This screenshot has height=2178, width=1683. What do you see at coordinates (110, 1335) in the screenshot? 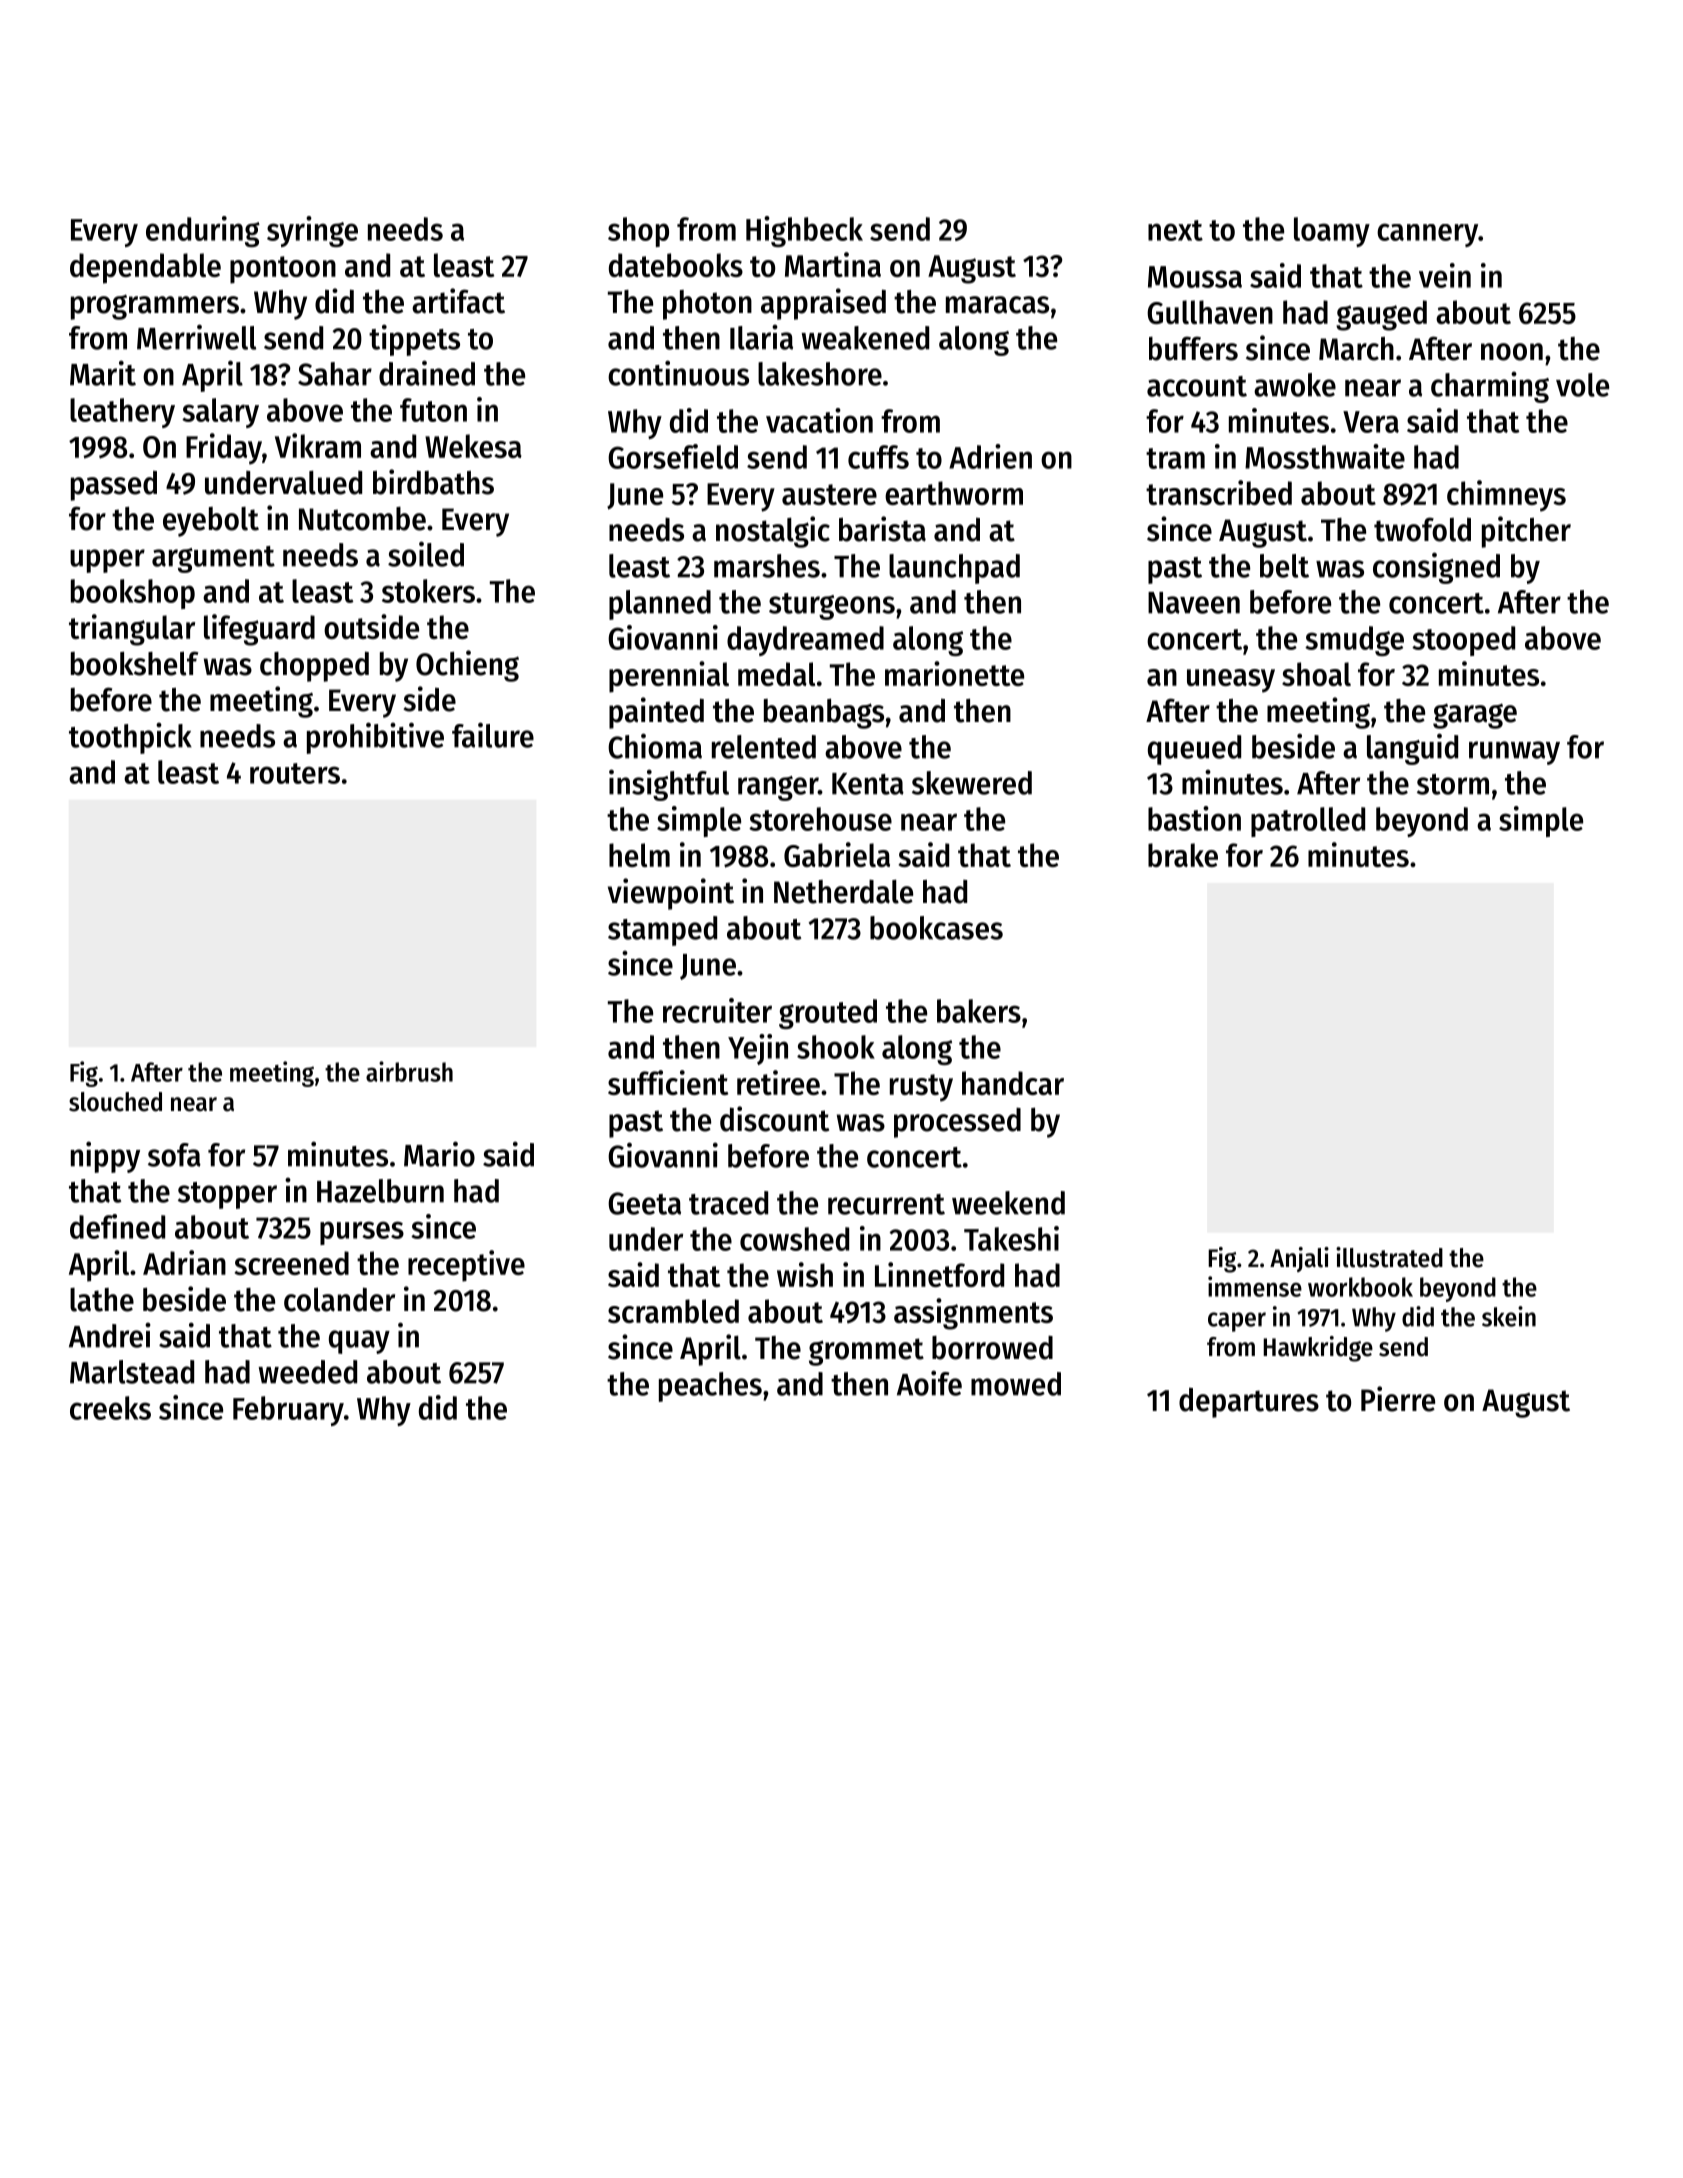
I see `Andrei` at bounding box center [110, 1335].
